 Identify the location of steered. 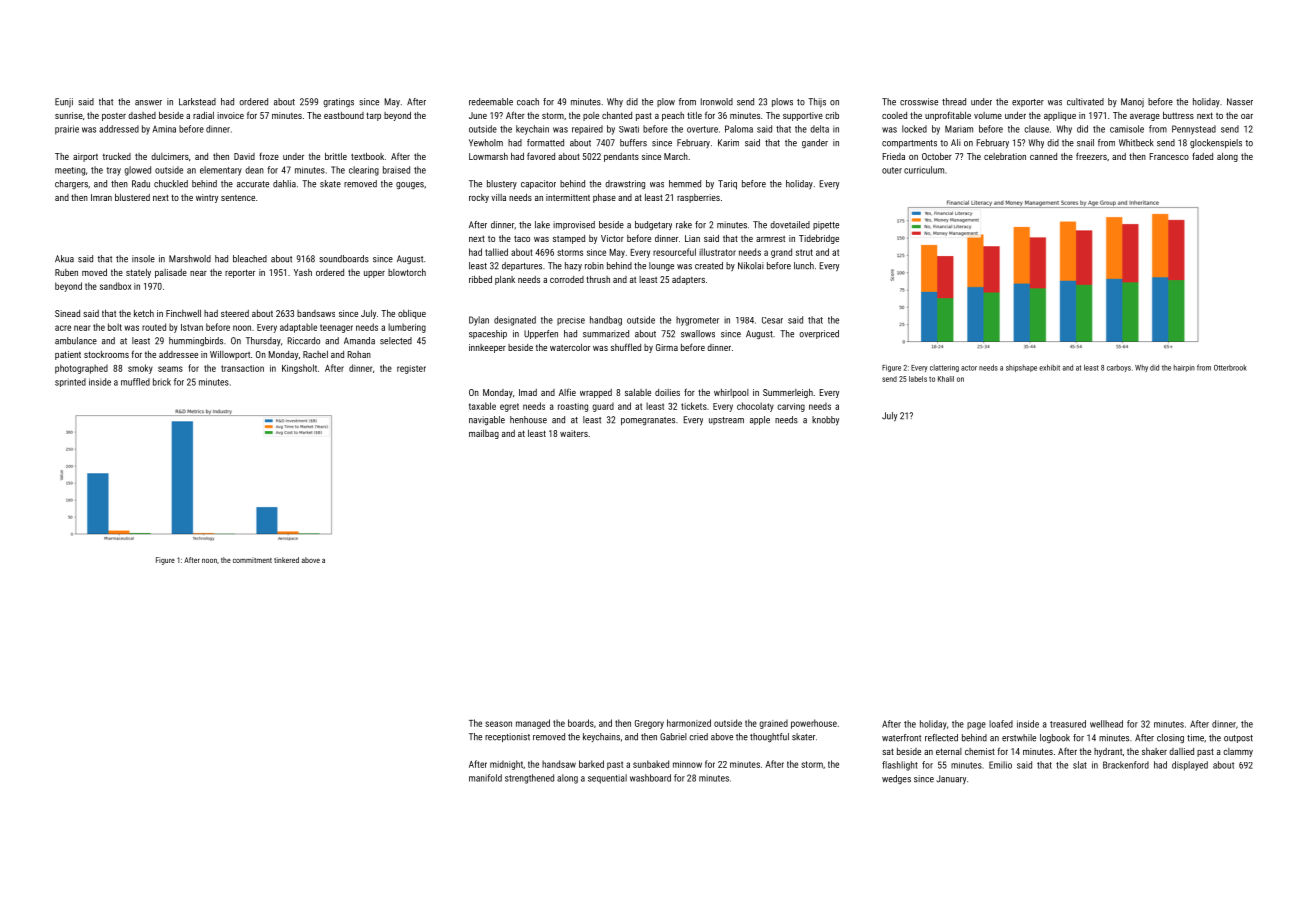
(235, 313).
